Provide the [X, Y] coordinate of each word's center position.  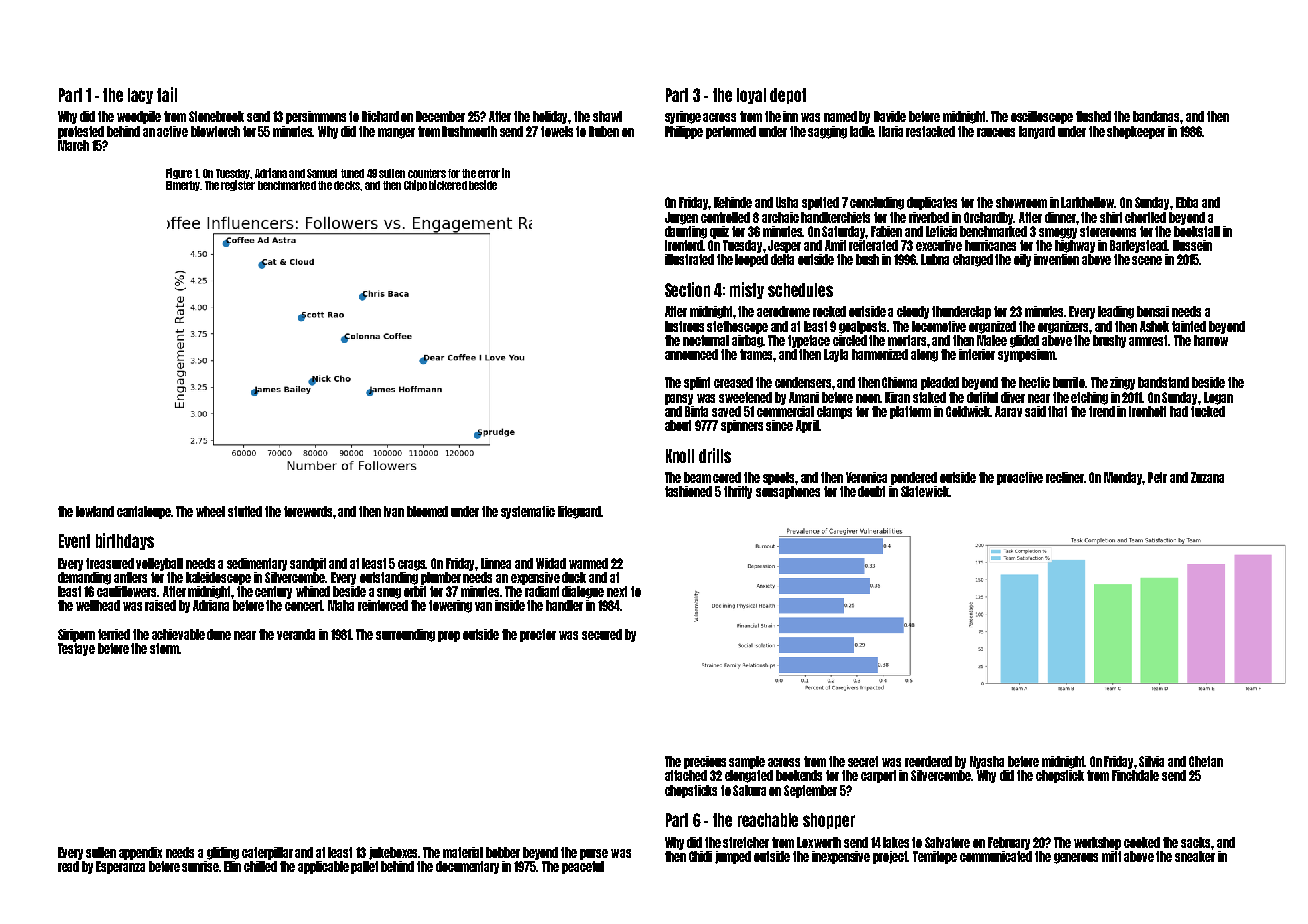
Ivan [394, 511]
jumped [733, 857]
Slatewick [925, 491]
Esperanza [120, 867]
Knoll [680, 456]
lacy [140, 96]
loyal [751, 96]
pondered [914, 478]
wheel [210, 511]
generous [1076, 858]
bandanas [1157, 116]
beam [697, 477]
